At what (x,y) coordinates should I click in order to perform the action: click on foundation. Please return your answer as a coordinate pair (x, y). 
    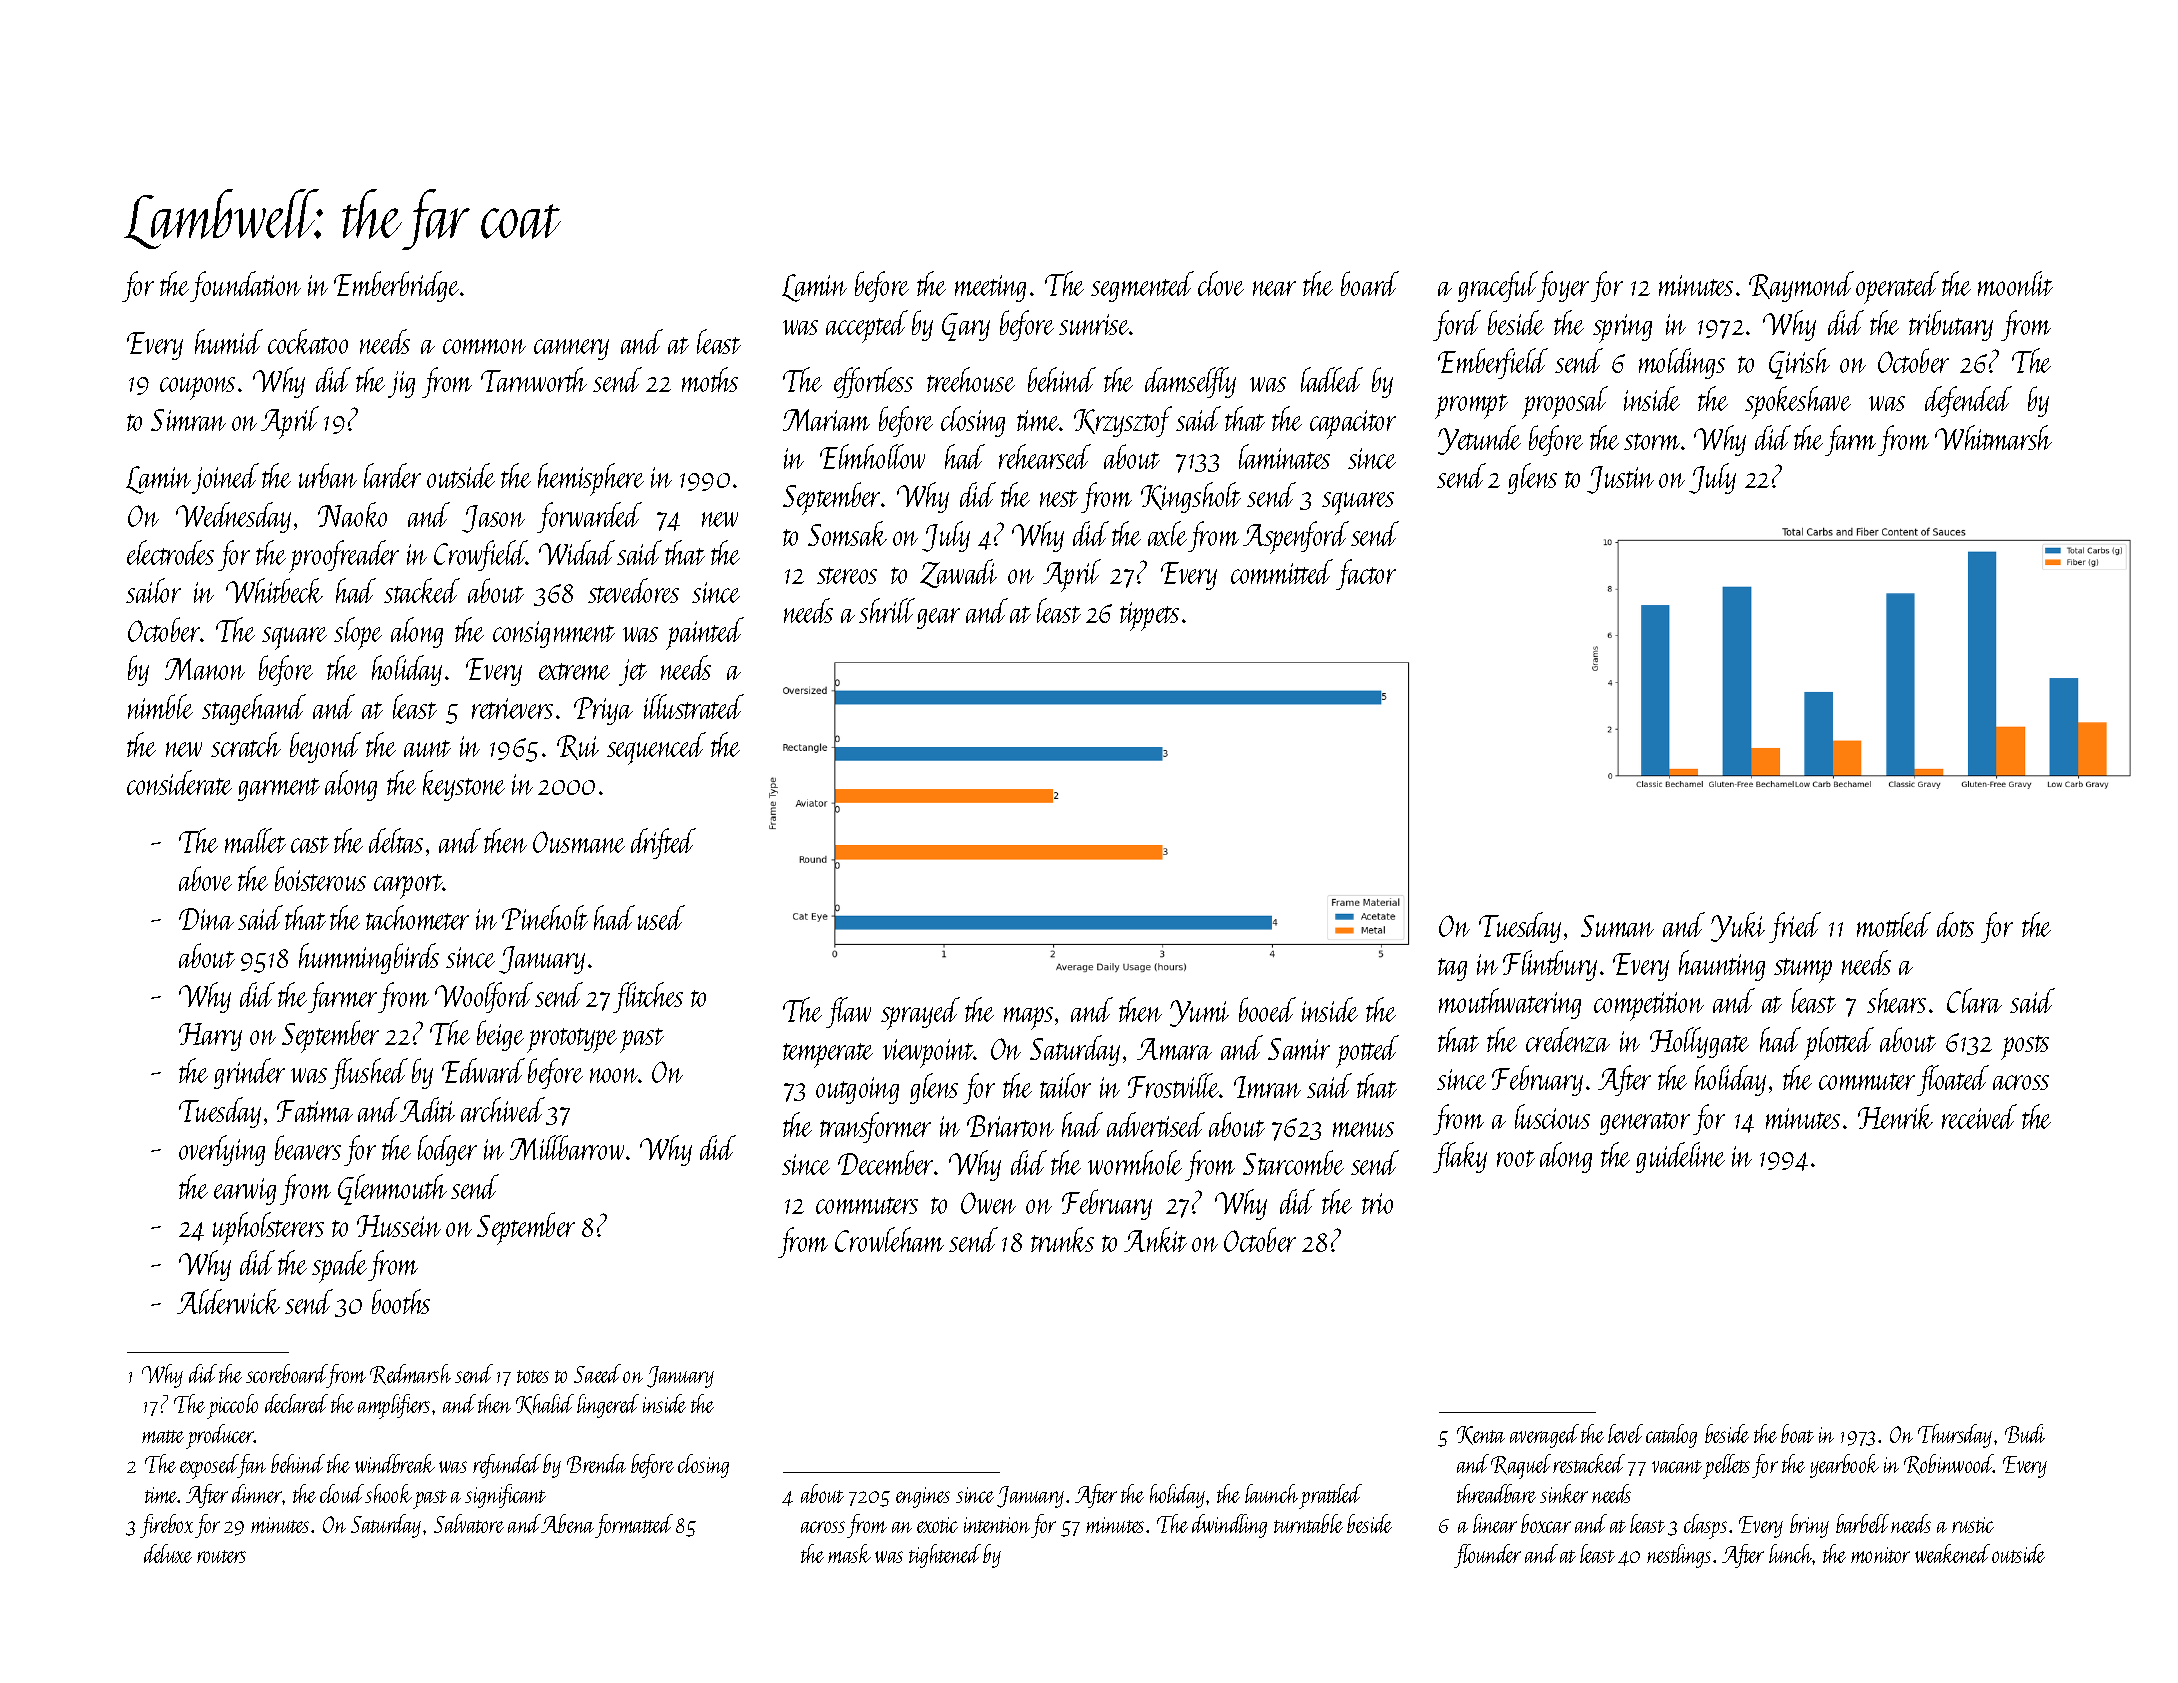
    Looking at the image, I should click on (245, 286).
